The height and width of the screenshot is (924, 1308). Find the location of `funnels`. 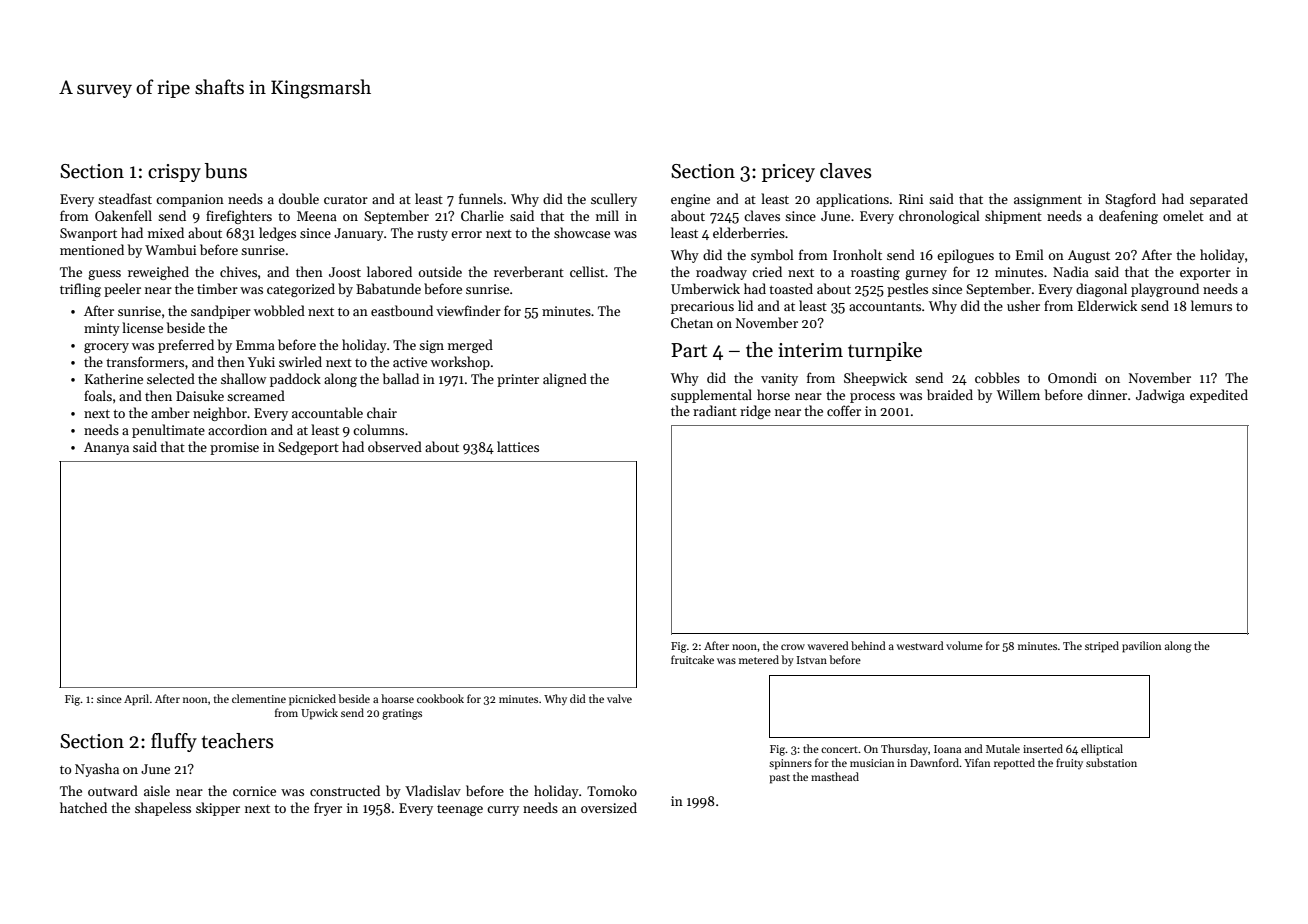

funnels is located at coordinates (481, 198).
